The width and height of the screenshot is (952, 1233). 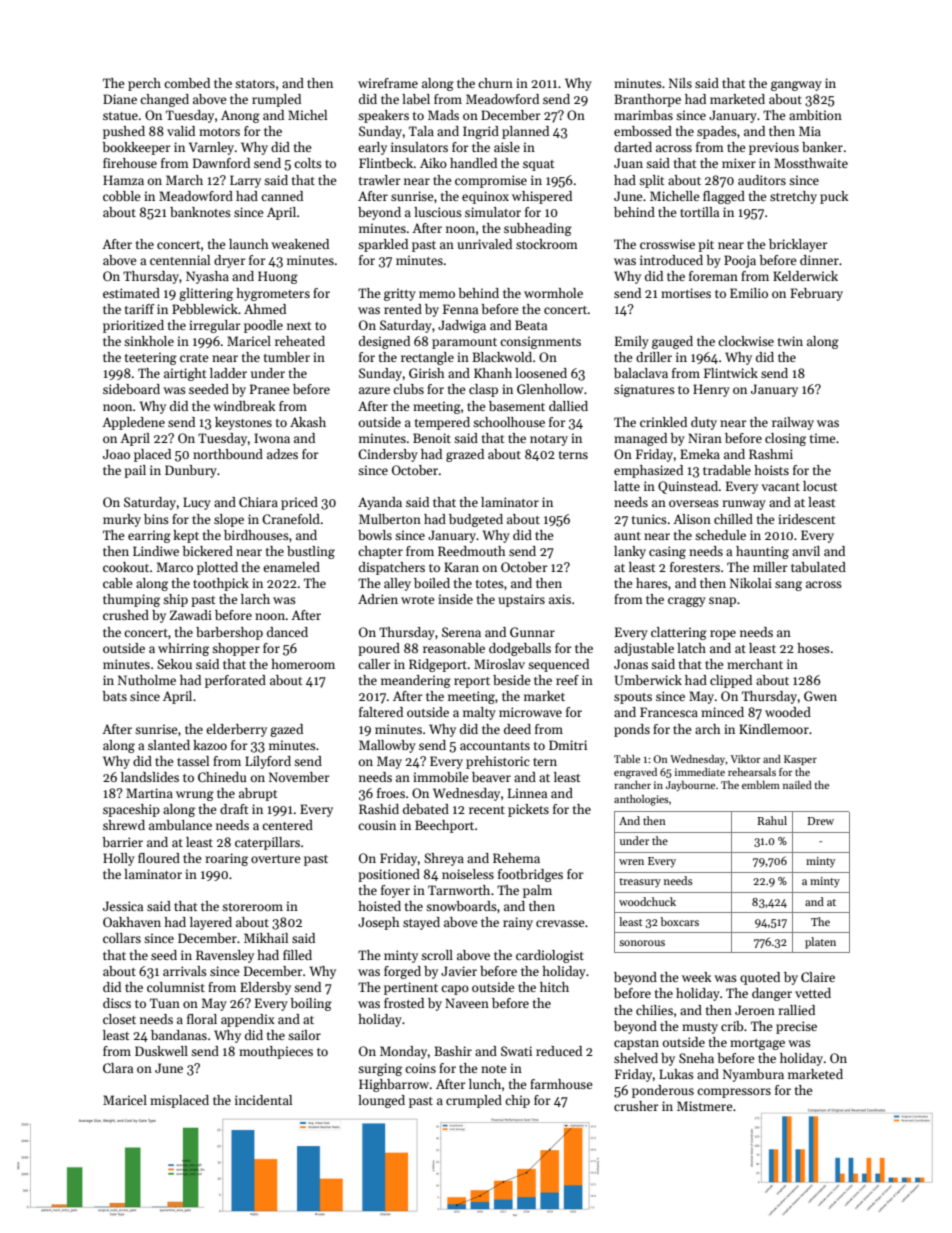 I want to click on incidental, so click(x=263, y=1100).
